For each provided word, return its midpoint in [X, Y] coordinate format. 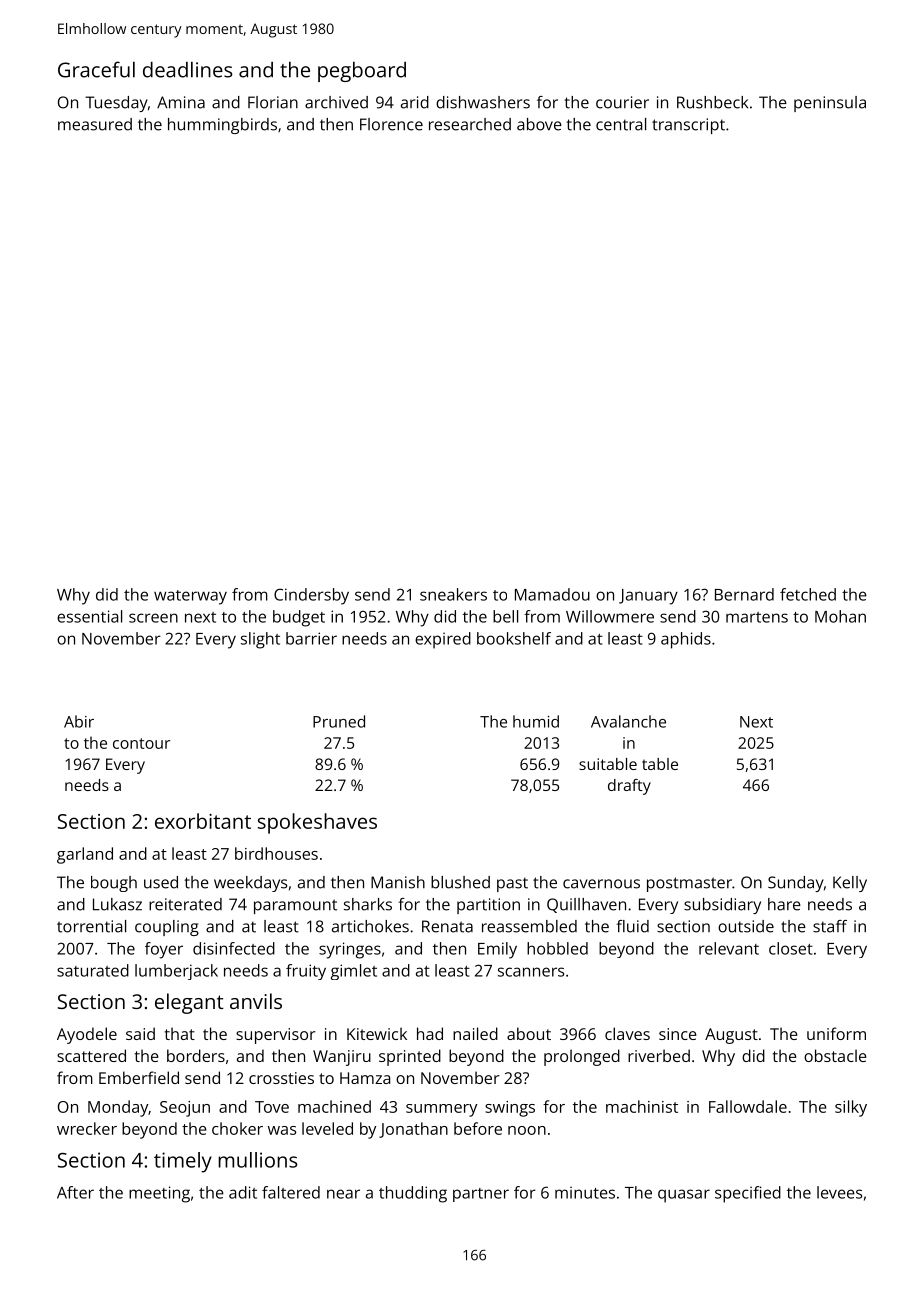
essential [89, 616]
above [539, 124]
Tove [272, 1107]
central [621, 124]
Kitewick [377, 1033]
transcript [688, 126]
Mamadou [552, 594]
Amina [181, 102]
